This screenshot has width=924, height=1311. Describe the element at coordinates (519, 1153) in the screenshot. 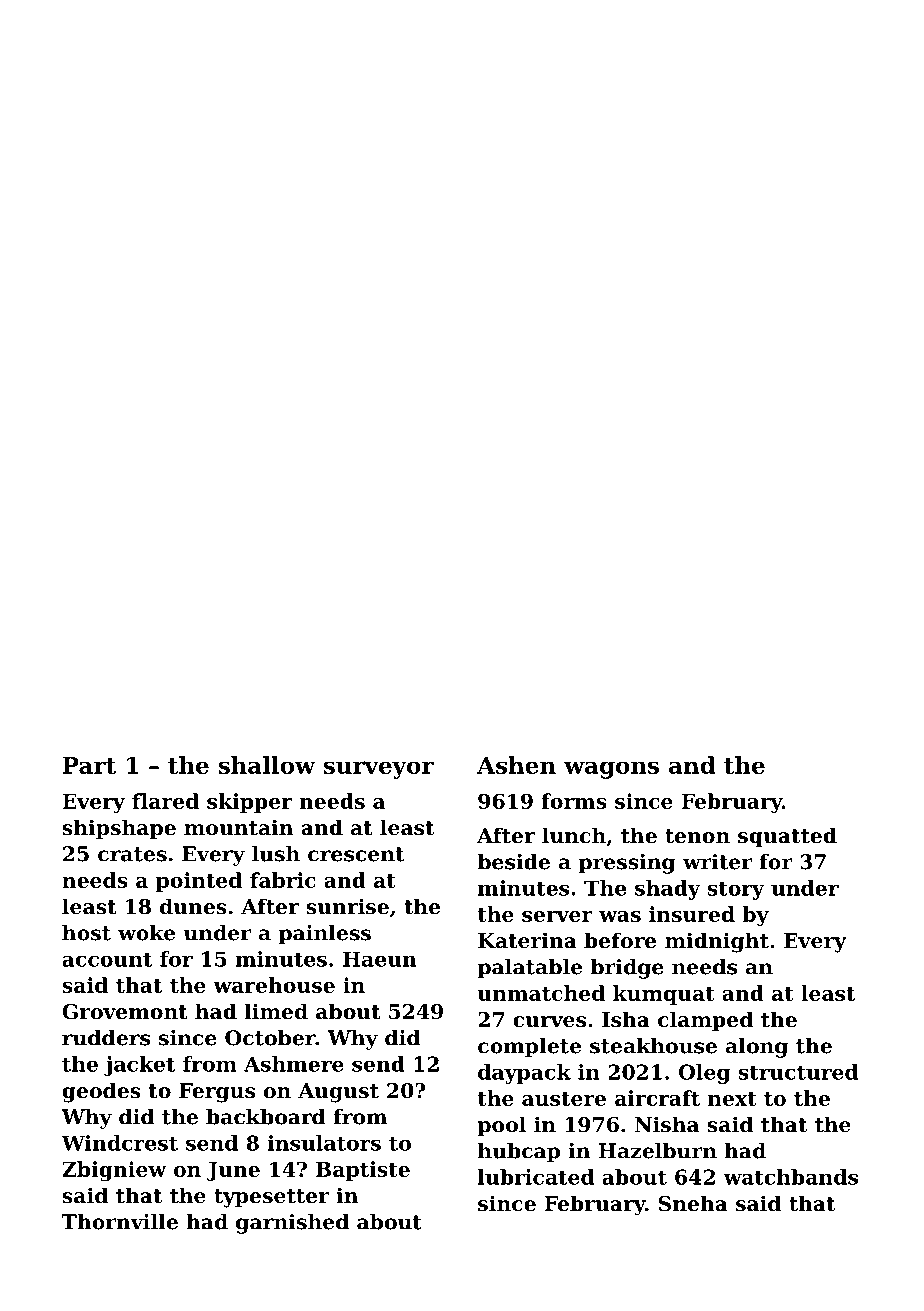

I see `hubcap` at that location.
